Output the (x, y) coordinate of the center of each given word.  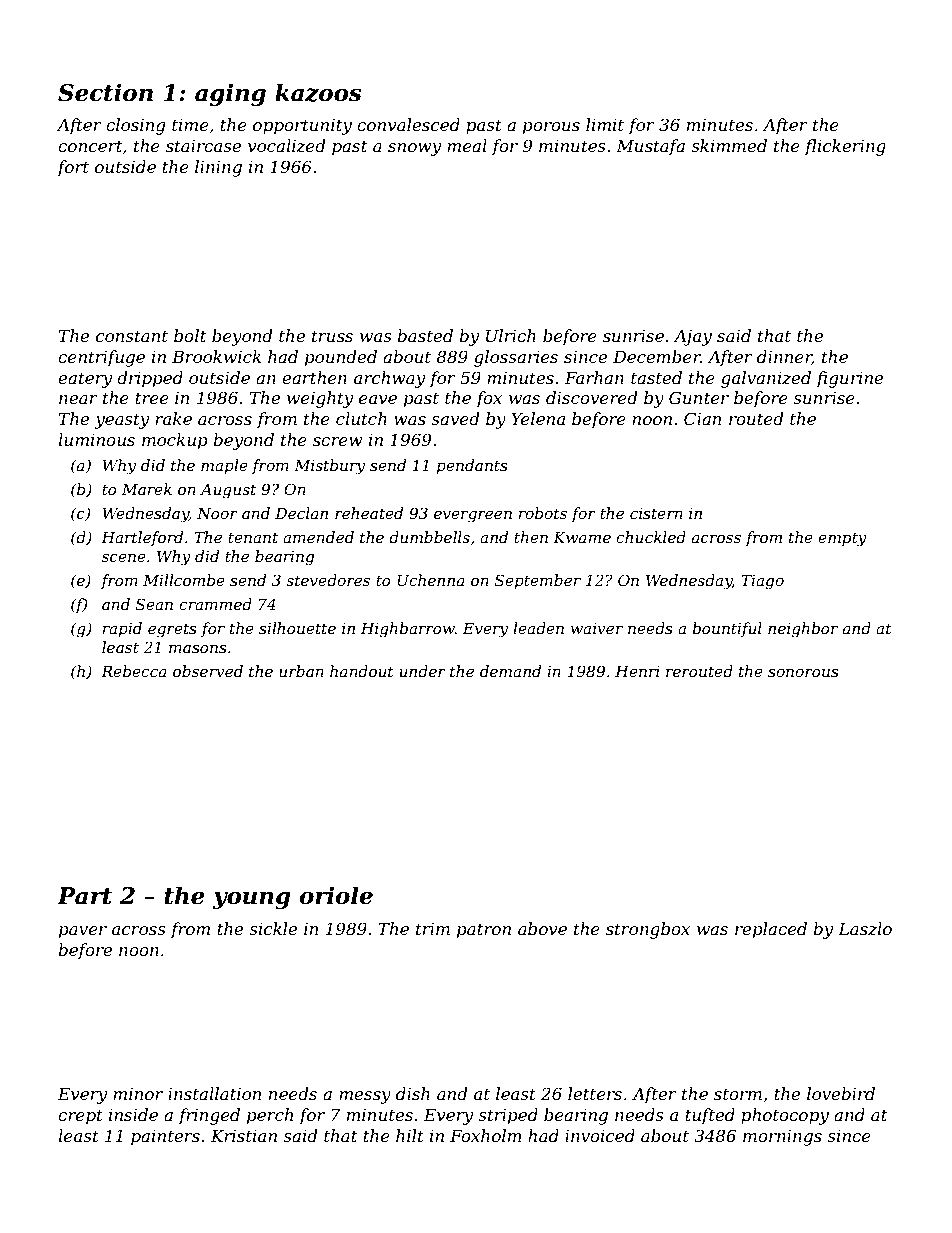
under (423, 671)
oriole (336, 895)
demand (510, 671)
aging (230, 94)
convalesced (408, 124)
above (542, 928)
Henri (637, 671)
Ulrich (511, 335)
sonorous (803, 673)
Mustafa (650, 147)
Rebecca (134, 671)
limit (605, 124)
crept (80, 1117)
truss (332, 336)
